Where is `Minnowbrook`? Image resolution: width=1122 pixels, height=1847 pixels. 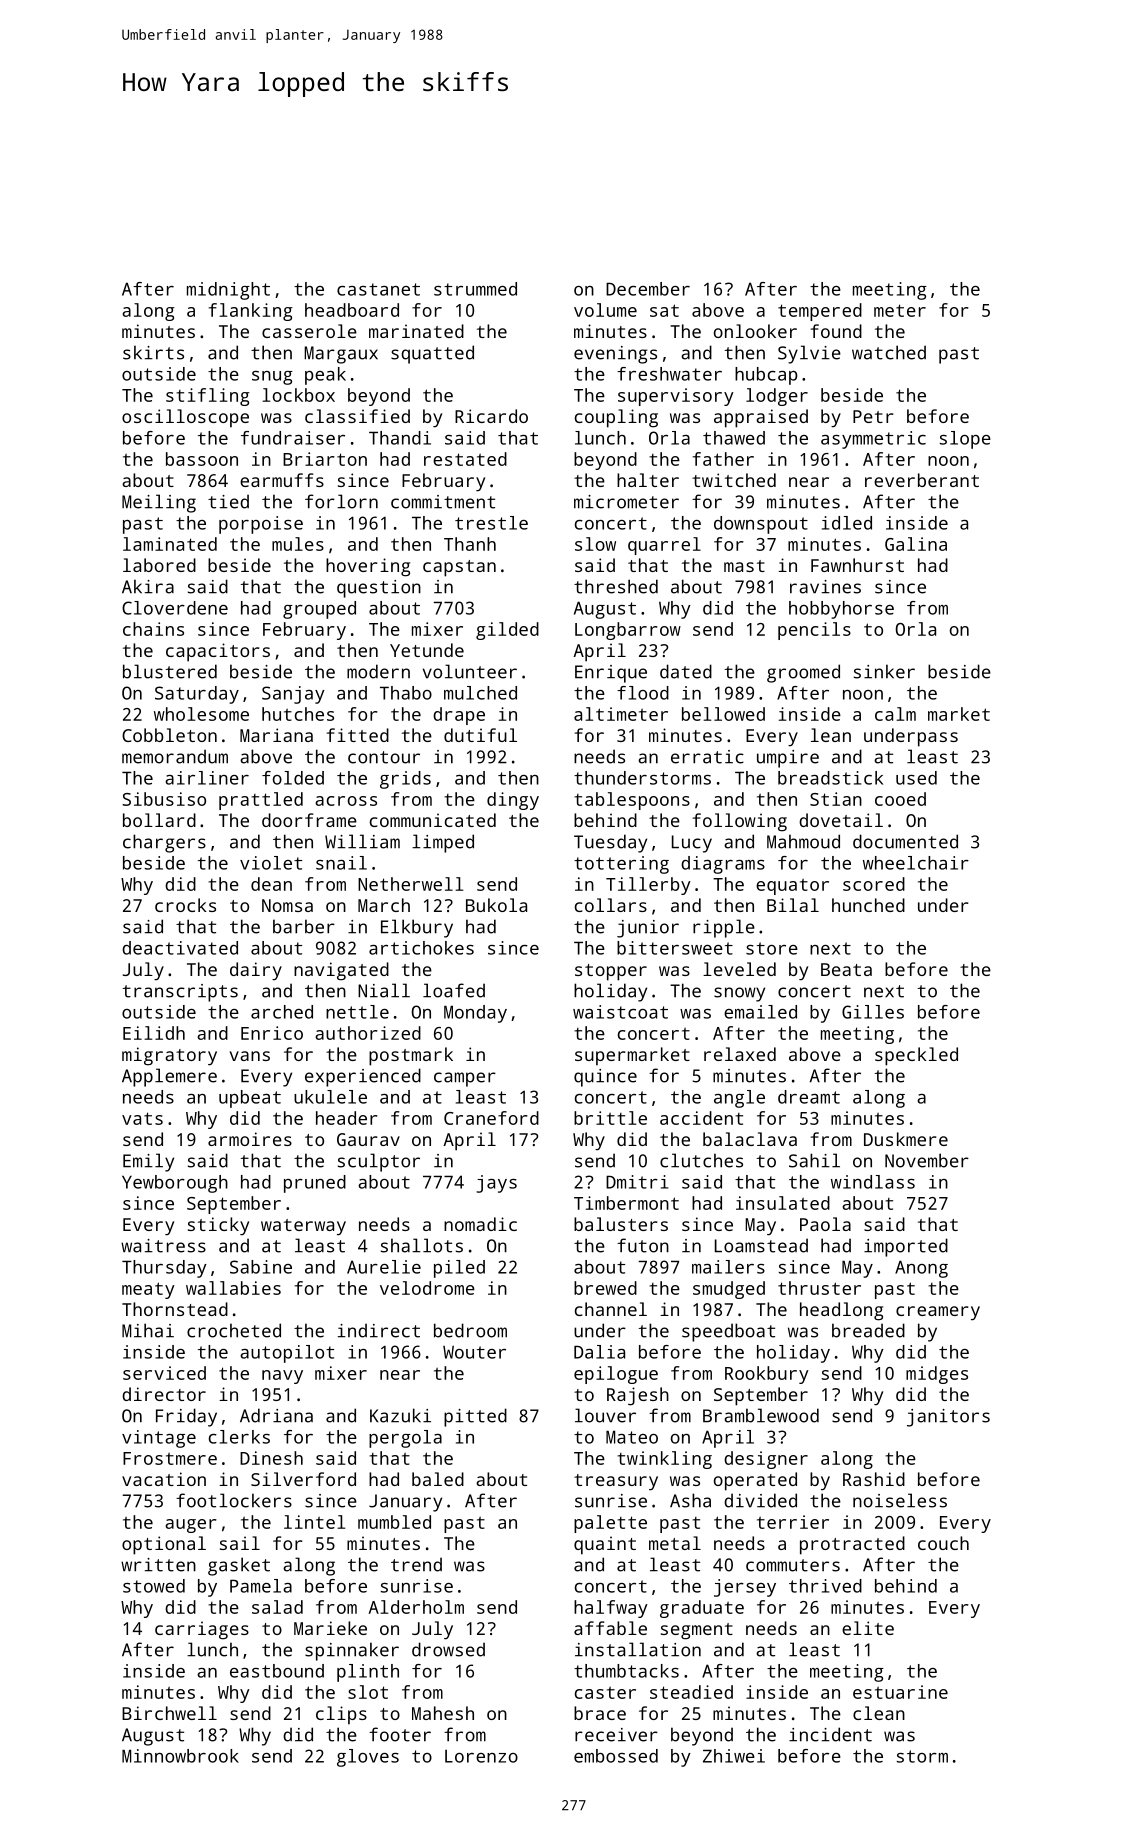 Minnowbrook is located at coordinates (180, 1756).
